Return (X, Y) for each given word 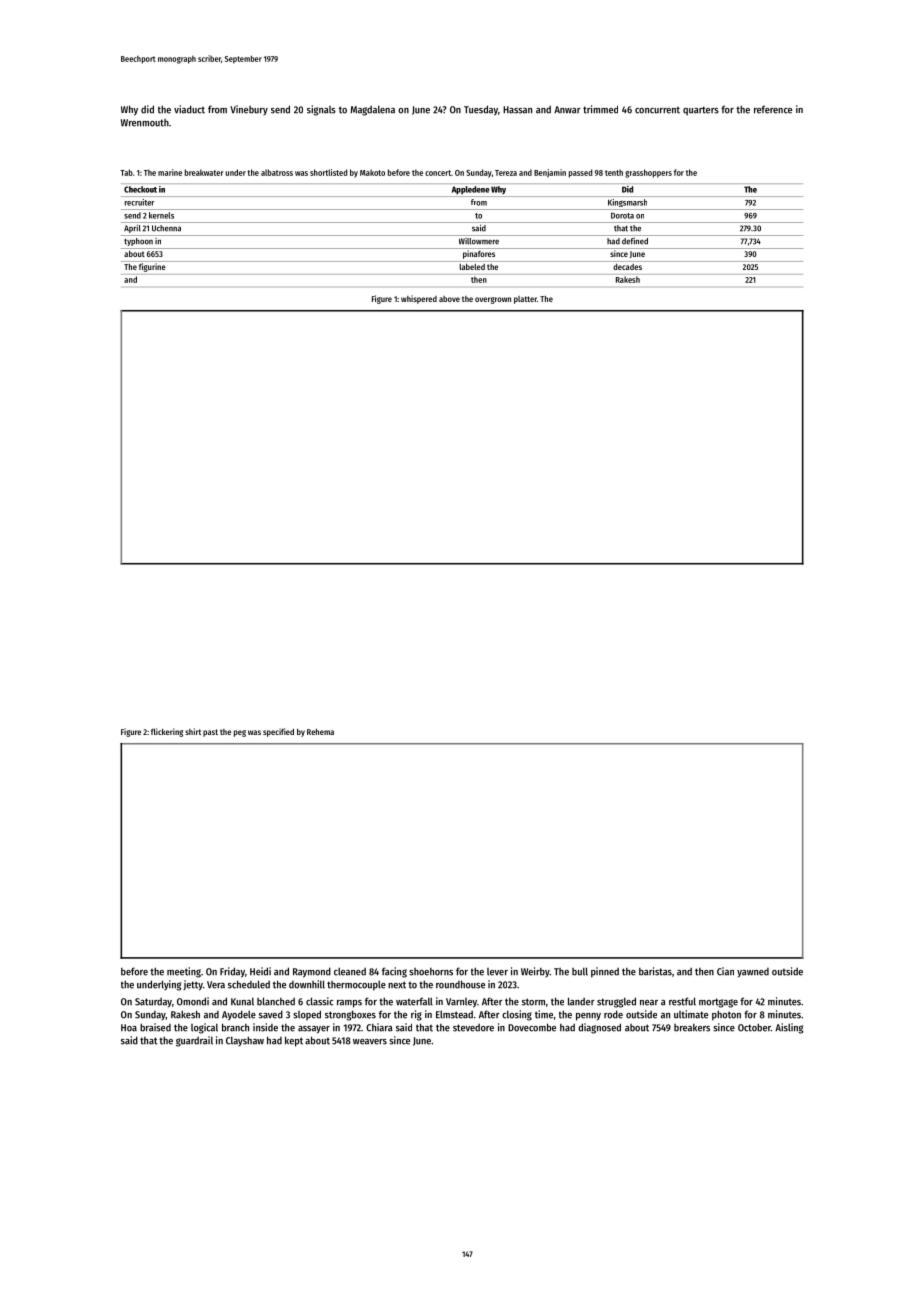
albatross (277, 172)
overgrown (493, 300)
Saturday (153, 1003)
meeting (184, 972)
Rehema (320, 732)
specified (278, 732)
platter (525, 300)
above (449, 299)
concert (438, 173)
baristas (655, 971)
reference (773, 109)
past (210, 733)
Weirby (535, 972)
